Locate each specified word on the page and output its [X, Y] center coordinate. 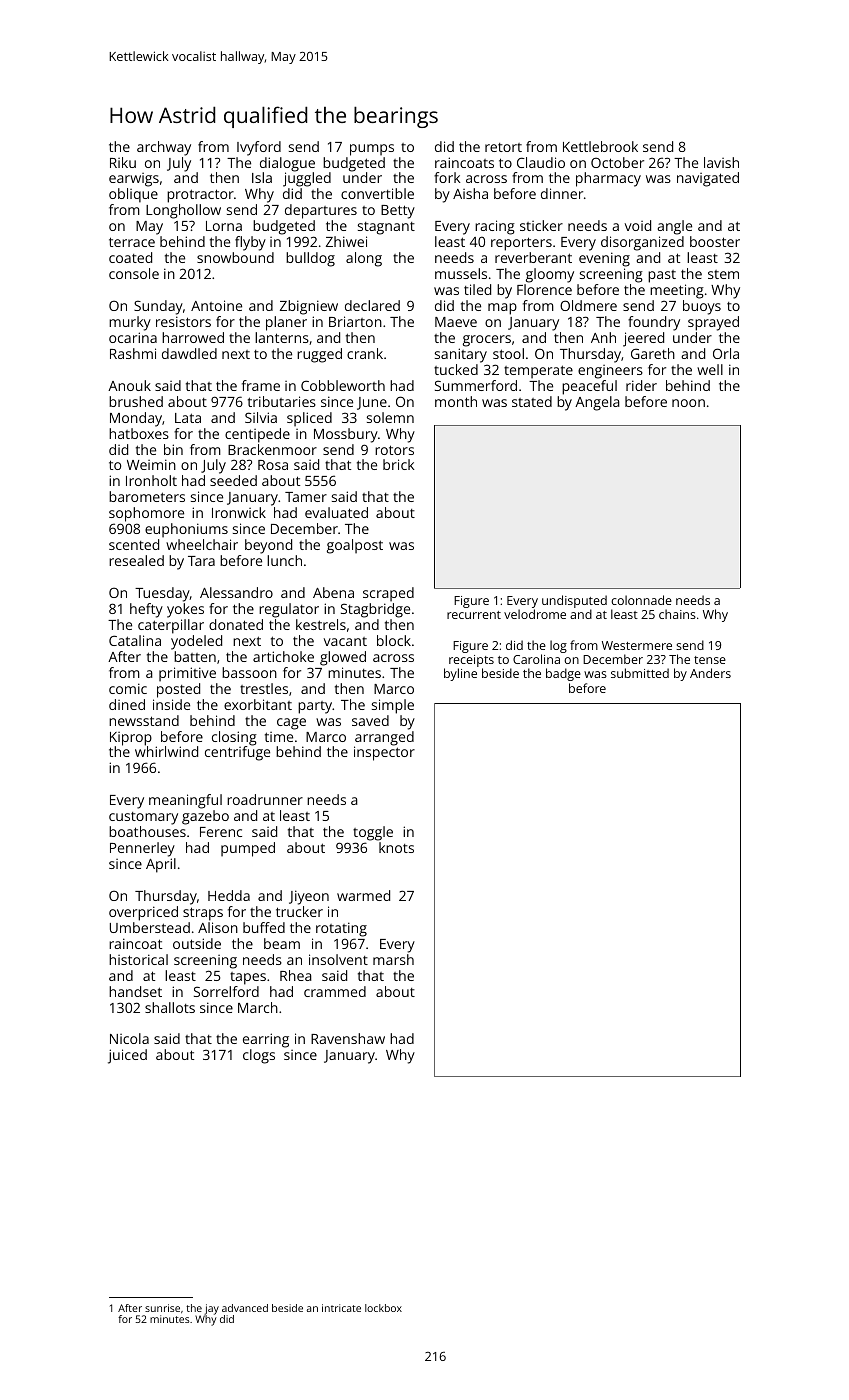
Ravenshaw [348, 1038]
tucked [456, 369]
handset [135, 991]
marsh [393, 959]
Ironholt [151, 480]
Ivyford [259, 148]
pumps [372, 150]
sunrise [162, 1308]
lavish [721, 162]
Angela [597, 403]
